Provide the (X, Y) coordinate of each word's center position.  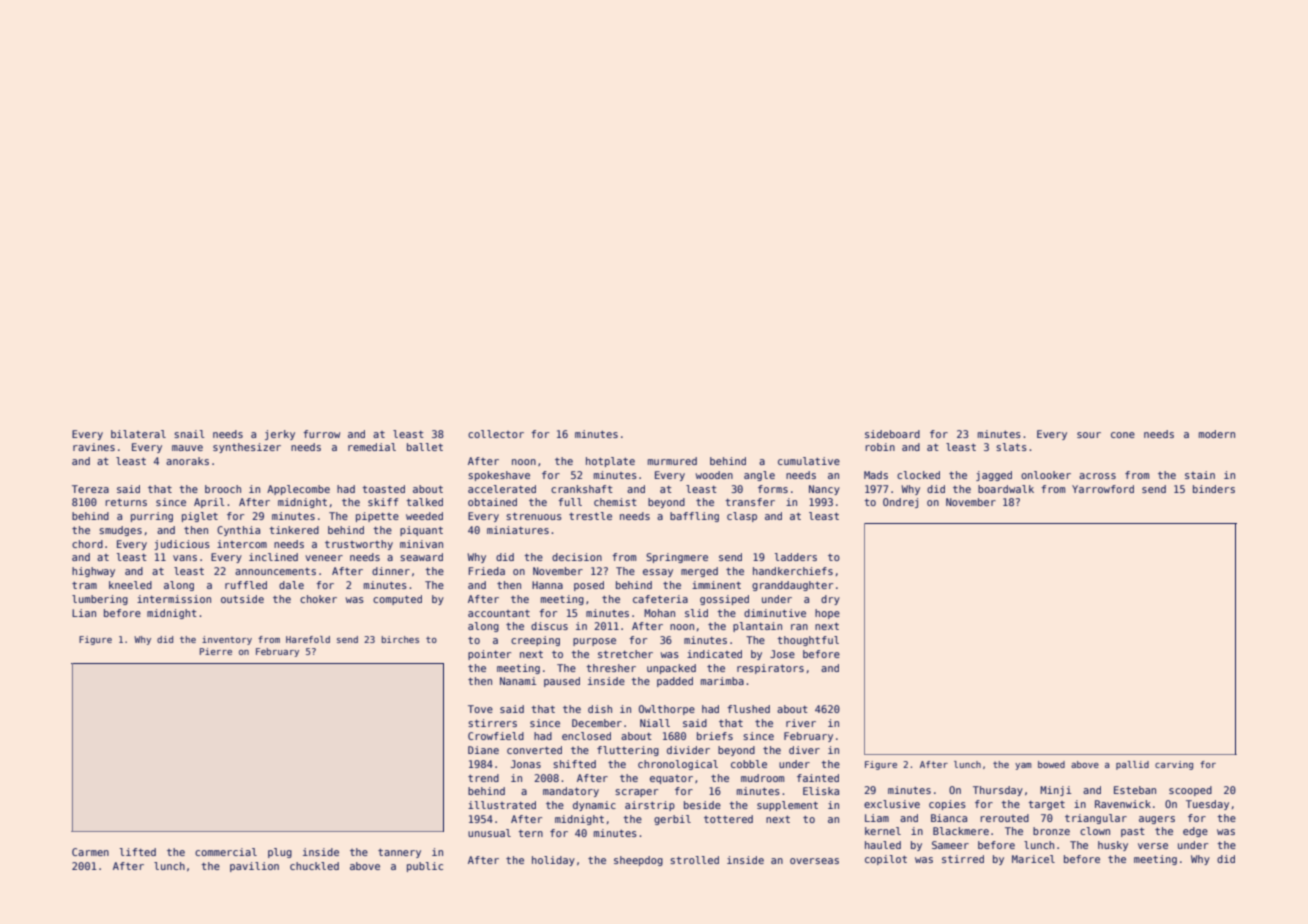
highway (93, 572)
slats (1011, 447)
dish (600, 709)
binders (1214, 489)
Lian (84, 613)
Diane (483, 750)
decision (577, 557)
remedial (372, 447)
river (801, 723)
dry (830, 600)
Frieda (486, 571)
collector (496, 434)
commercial (226, 852)
